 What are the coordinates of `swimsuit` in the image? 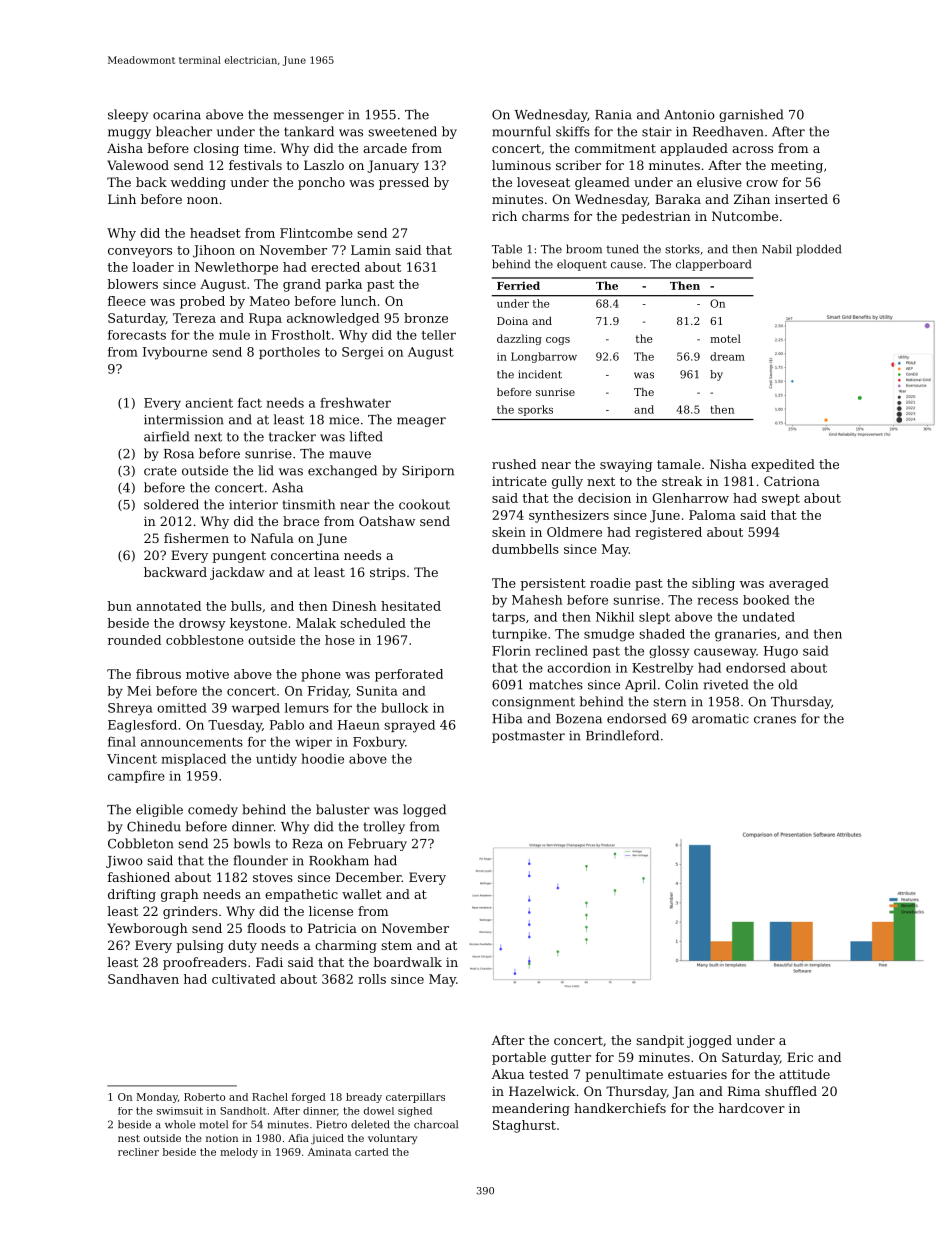 It's located at (180, 1111).
